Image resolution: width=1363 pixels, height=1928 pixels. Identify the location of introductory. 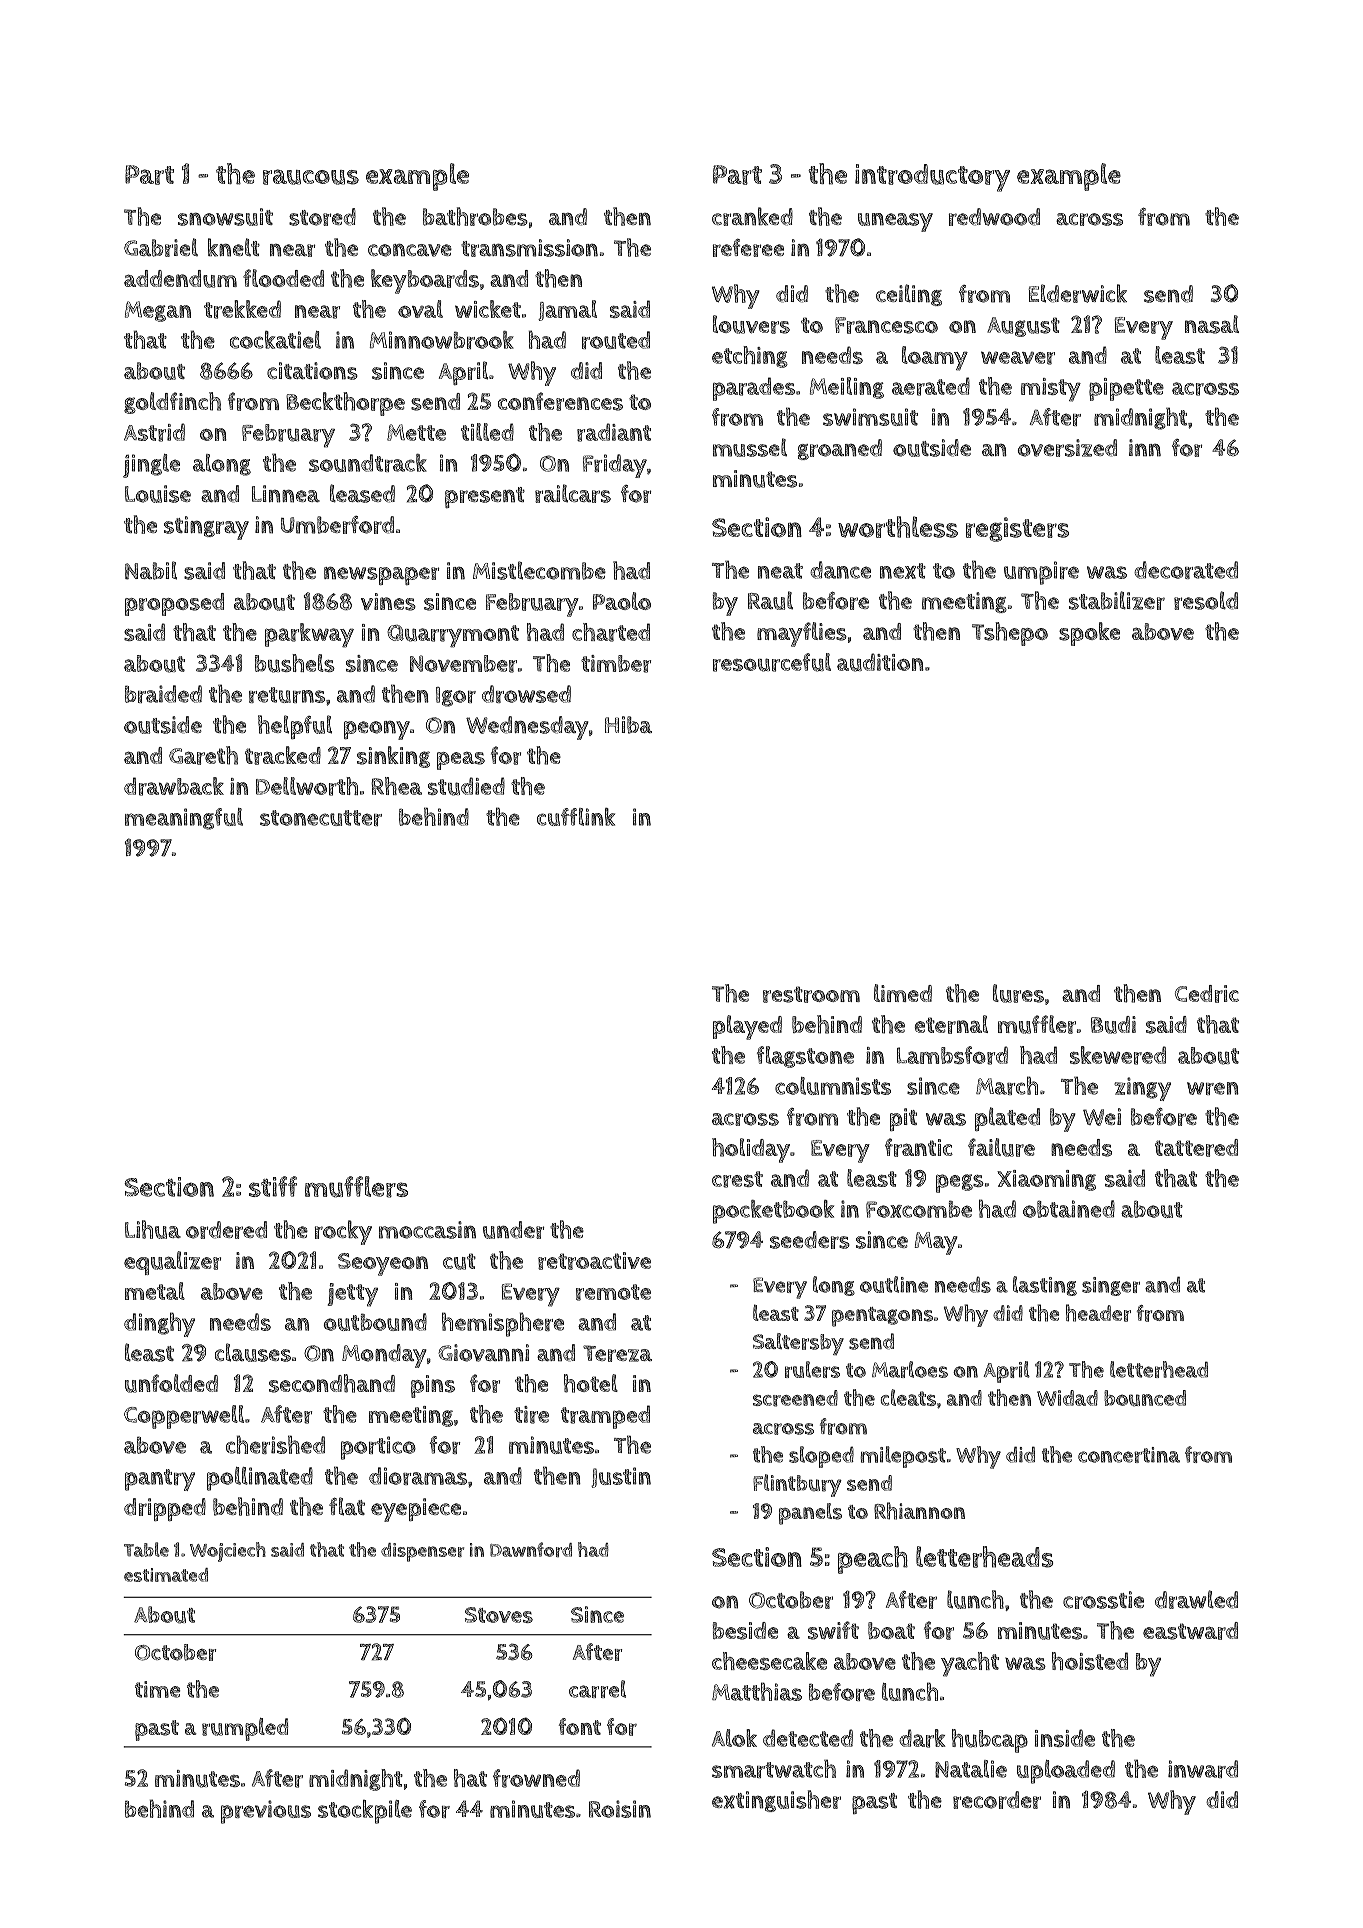
(932, 178).
